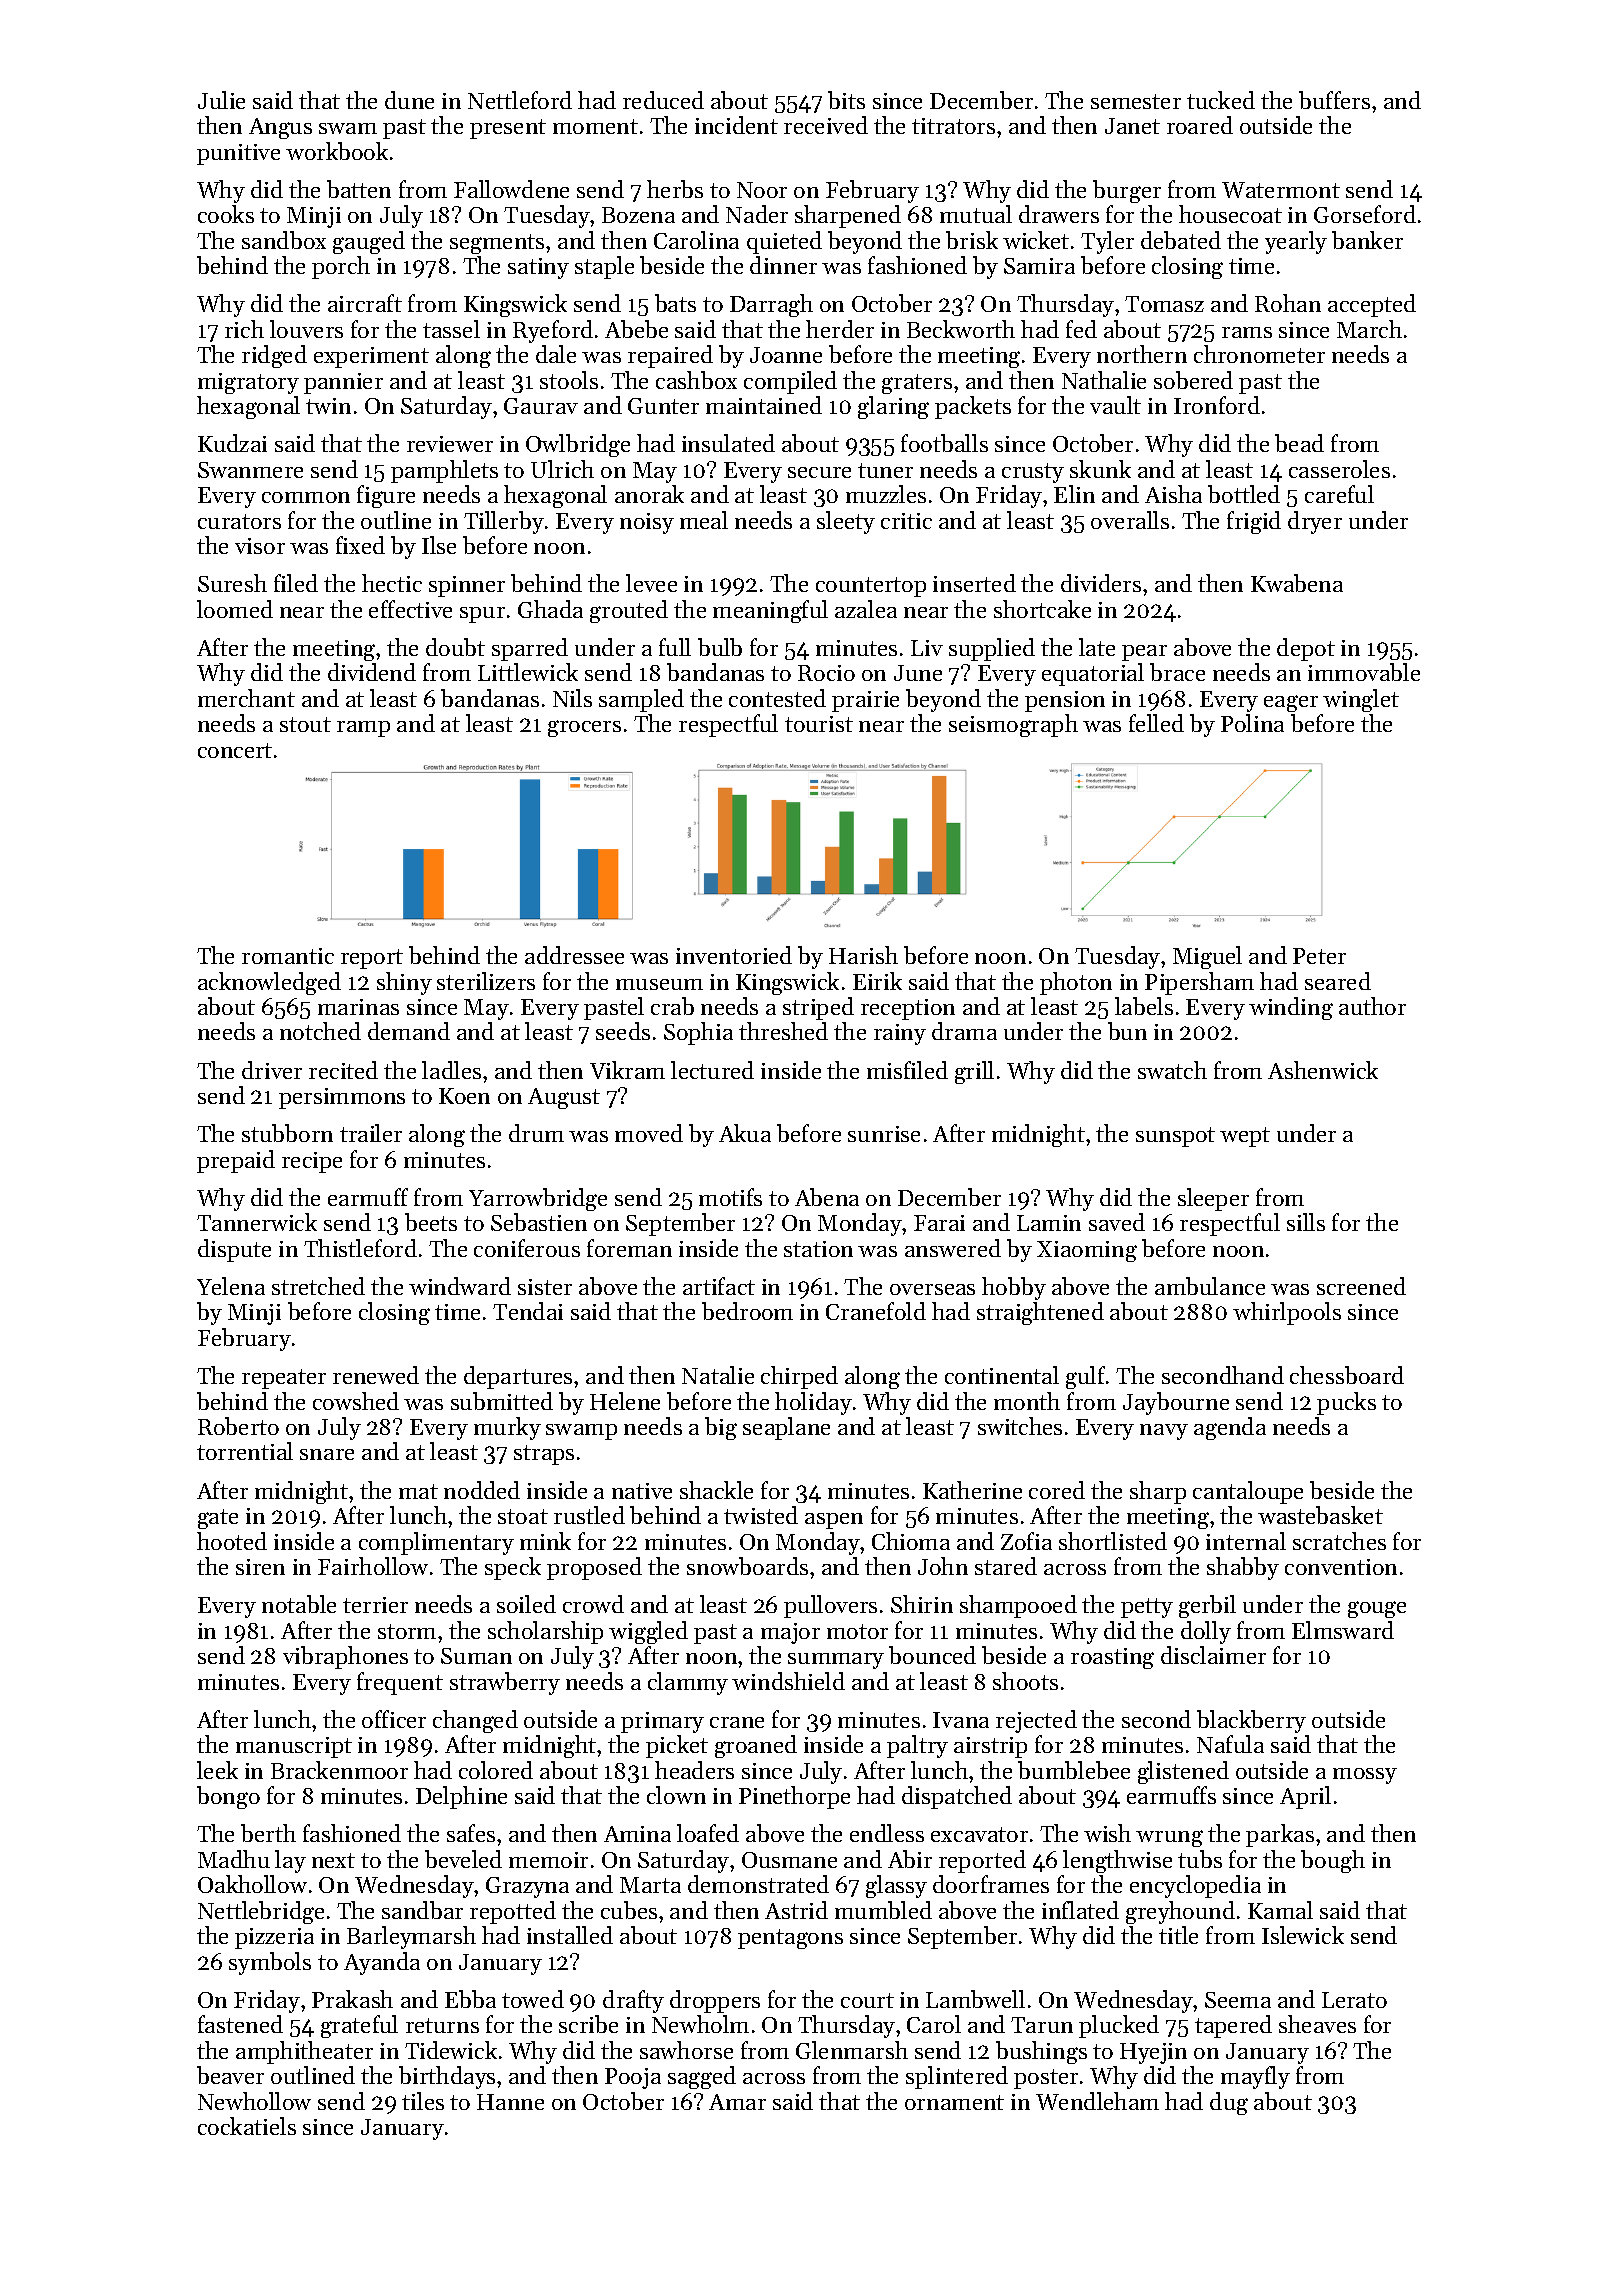  I want to click on tiles, so click(423, 2101).
